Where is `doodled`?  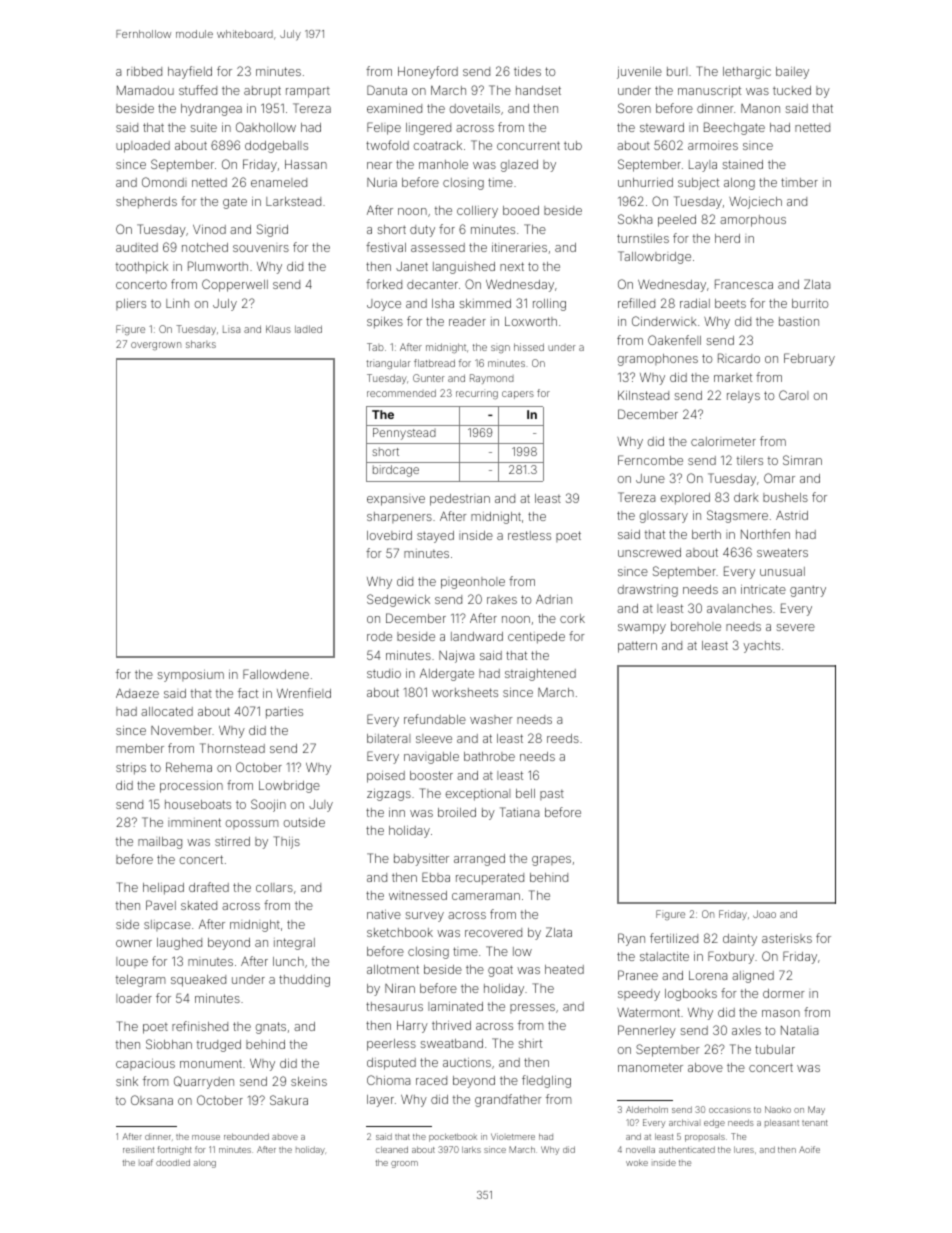
doodled is located at coordinates (173, 1162).
